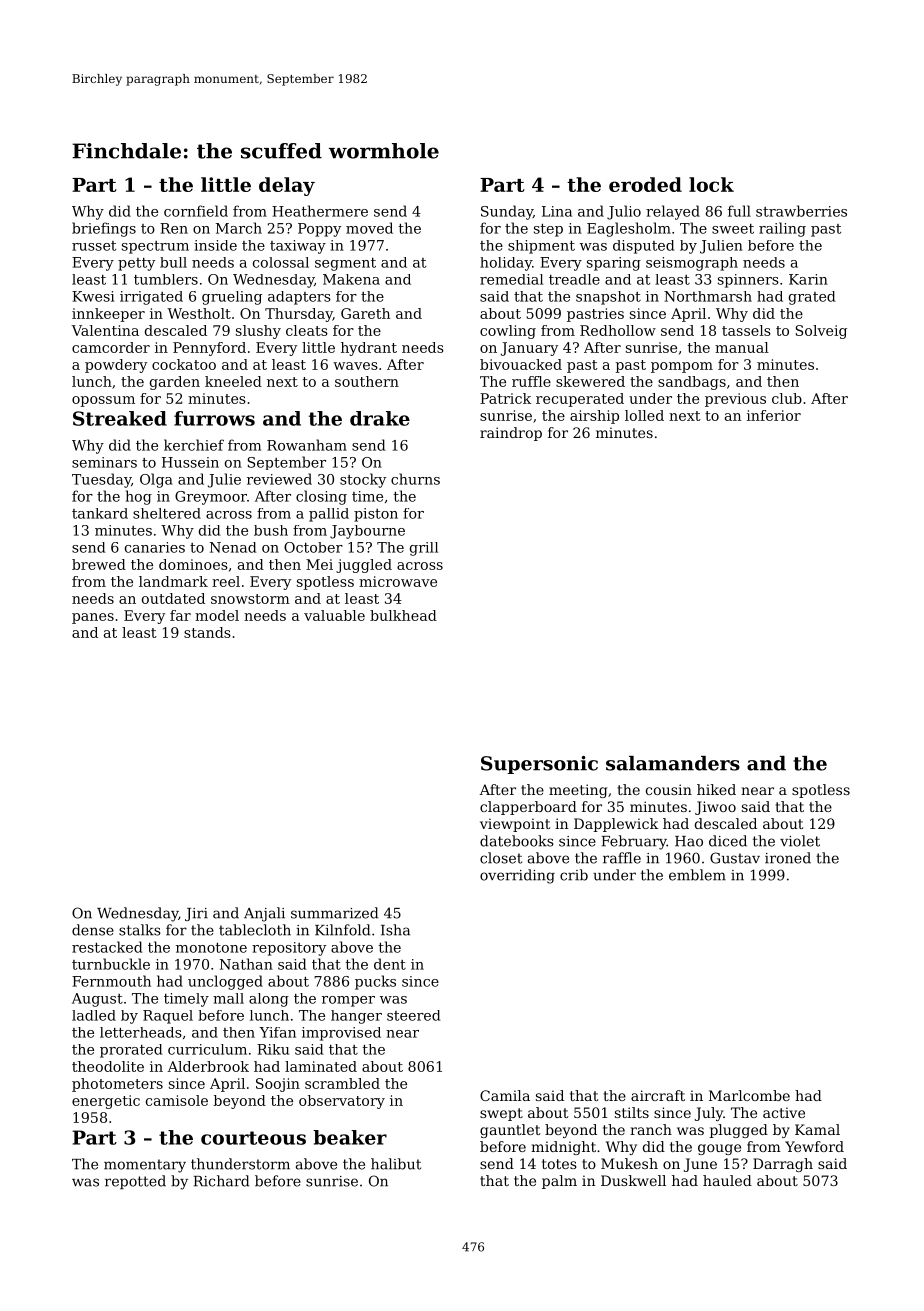 The image size is (924, 1311). I want to click on grill, so click(424, 549).
